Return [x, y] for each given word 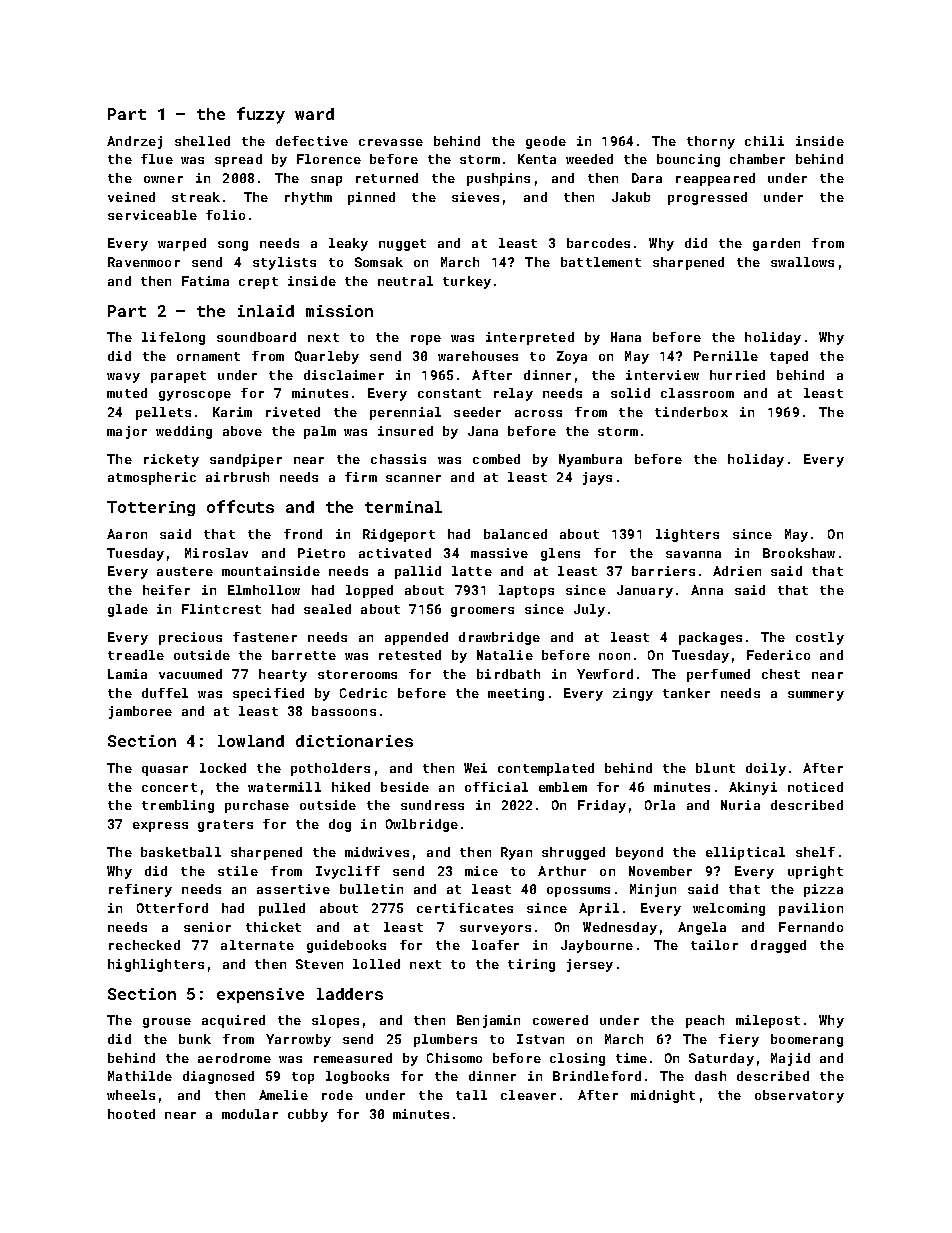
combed [496, 459]
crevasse [391, 142]
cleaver [528, 1095]
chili [764, 141]
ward [314, 114]
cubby [308, 1115]
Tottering [151, 508]
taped [789, 357]
